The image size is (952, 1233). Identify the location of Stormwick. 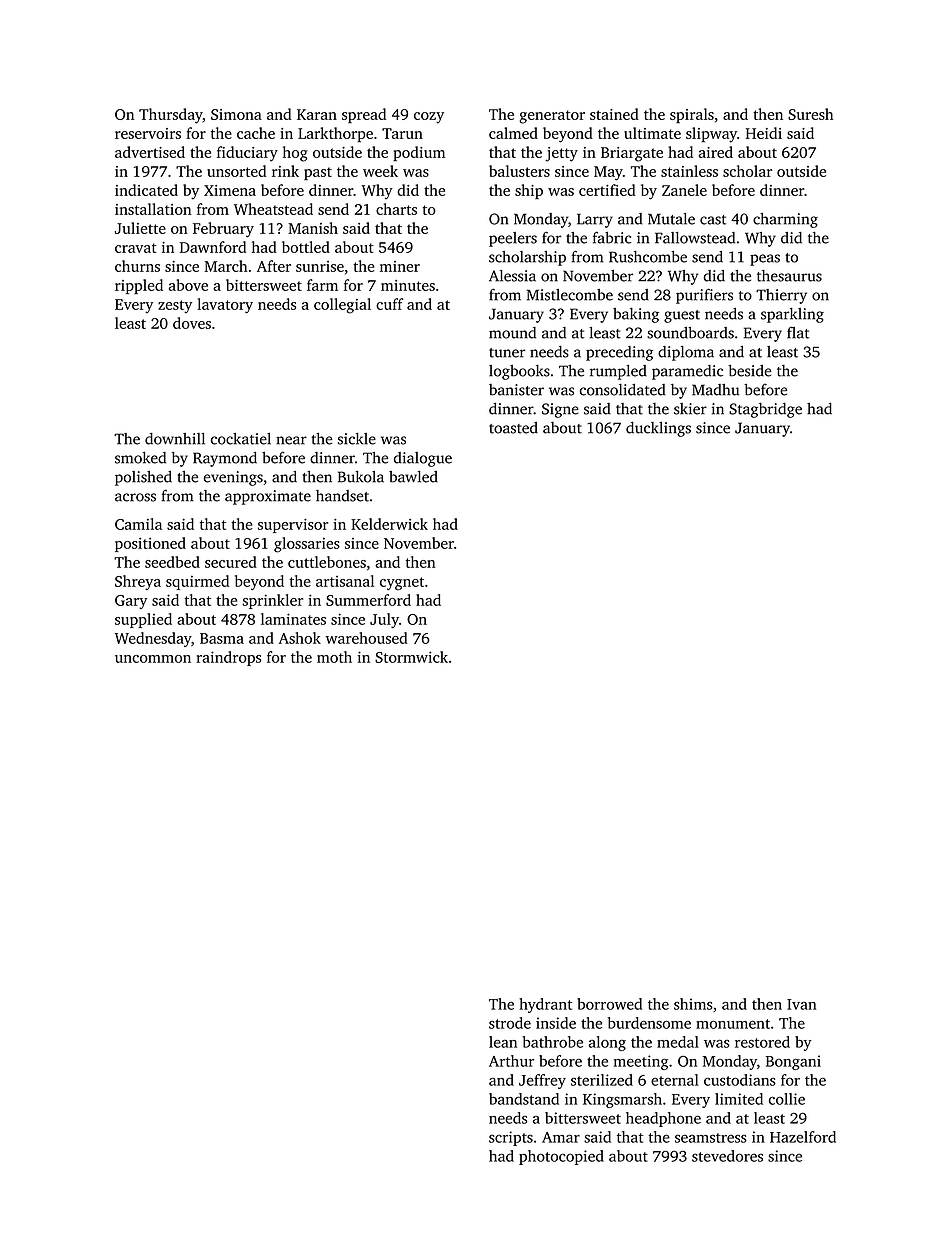
(411, 657).
